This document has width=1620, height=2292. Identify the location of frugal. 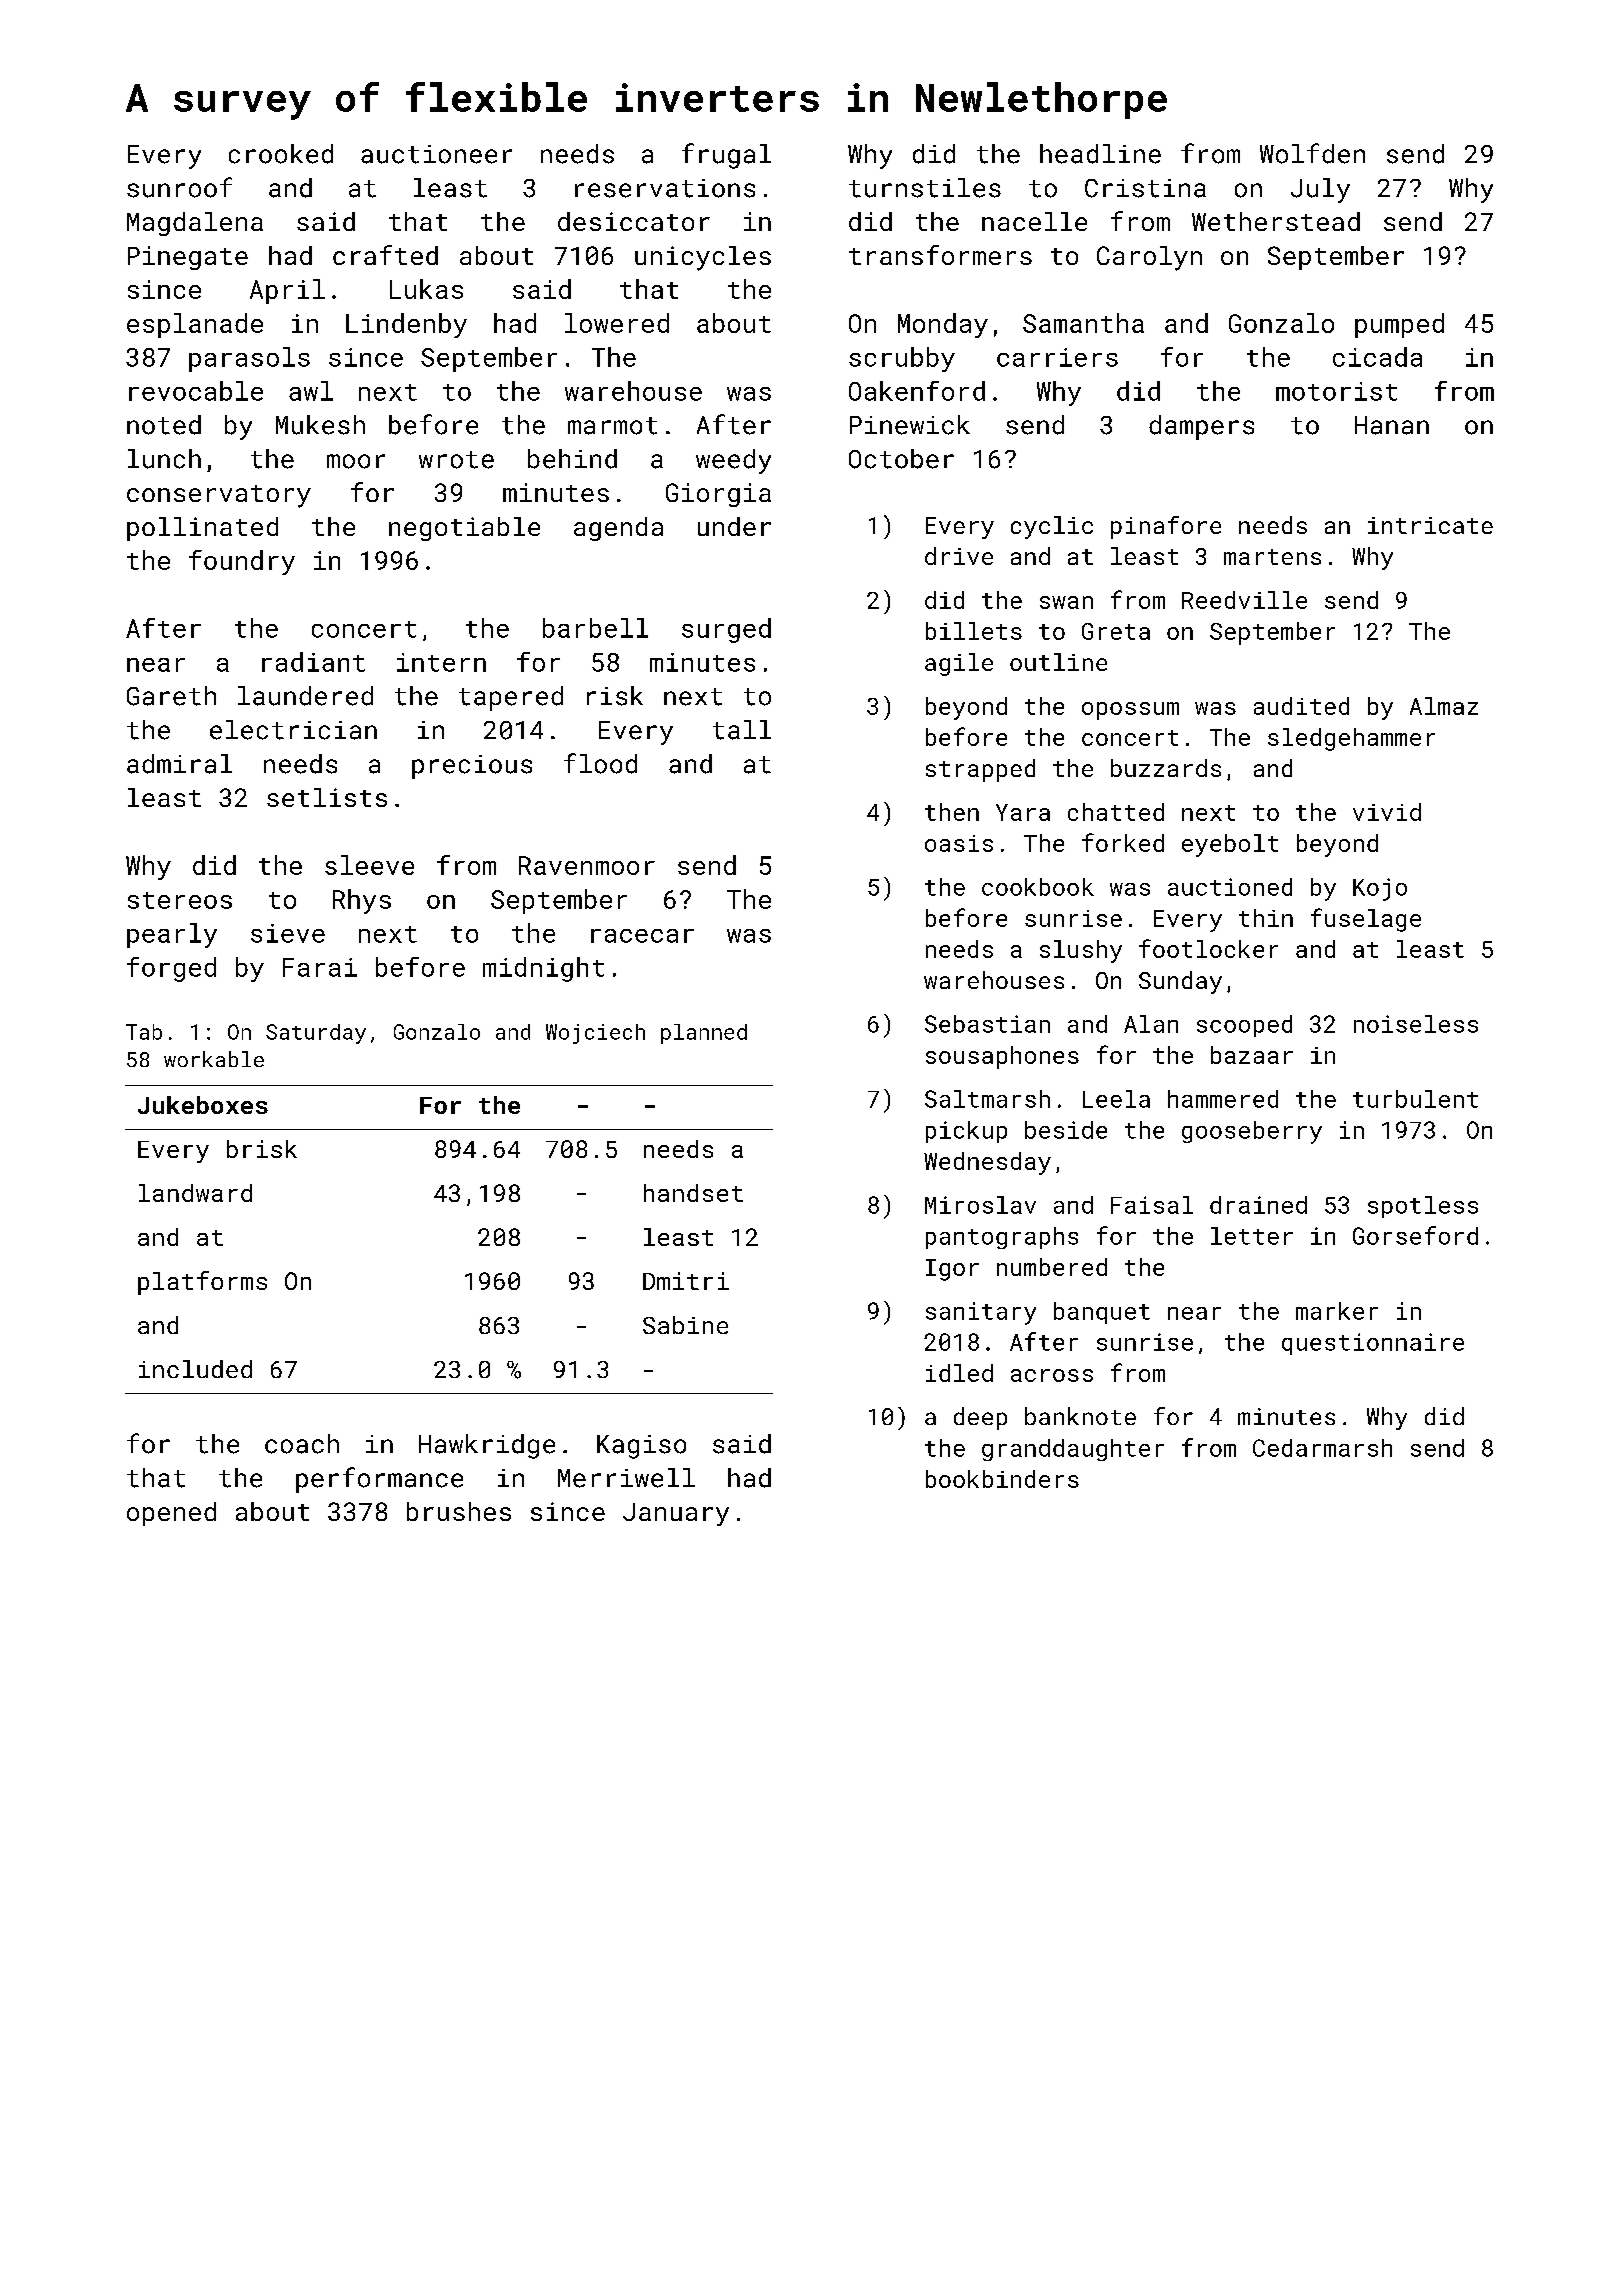
(726, 156).
